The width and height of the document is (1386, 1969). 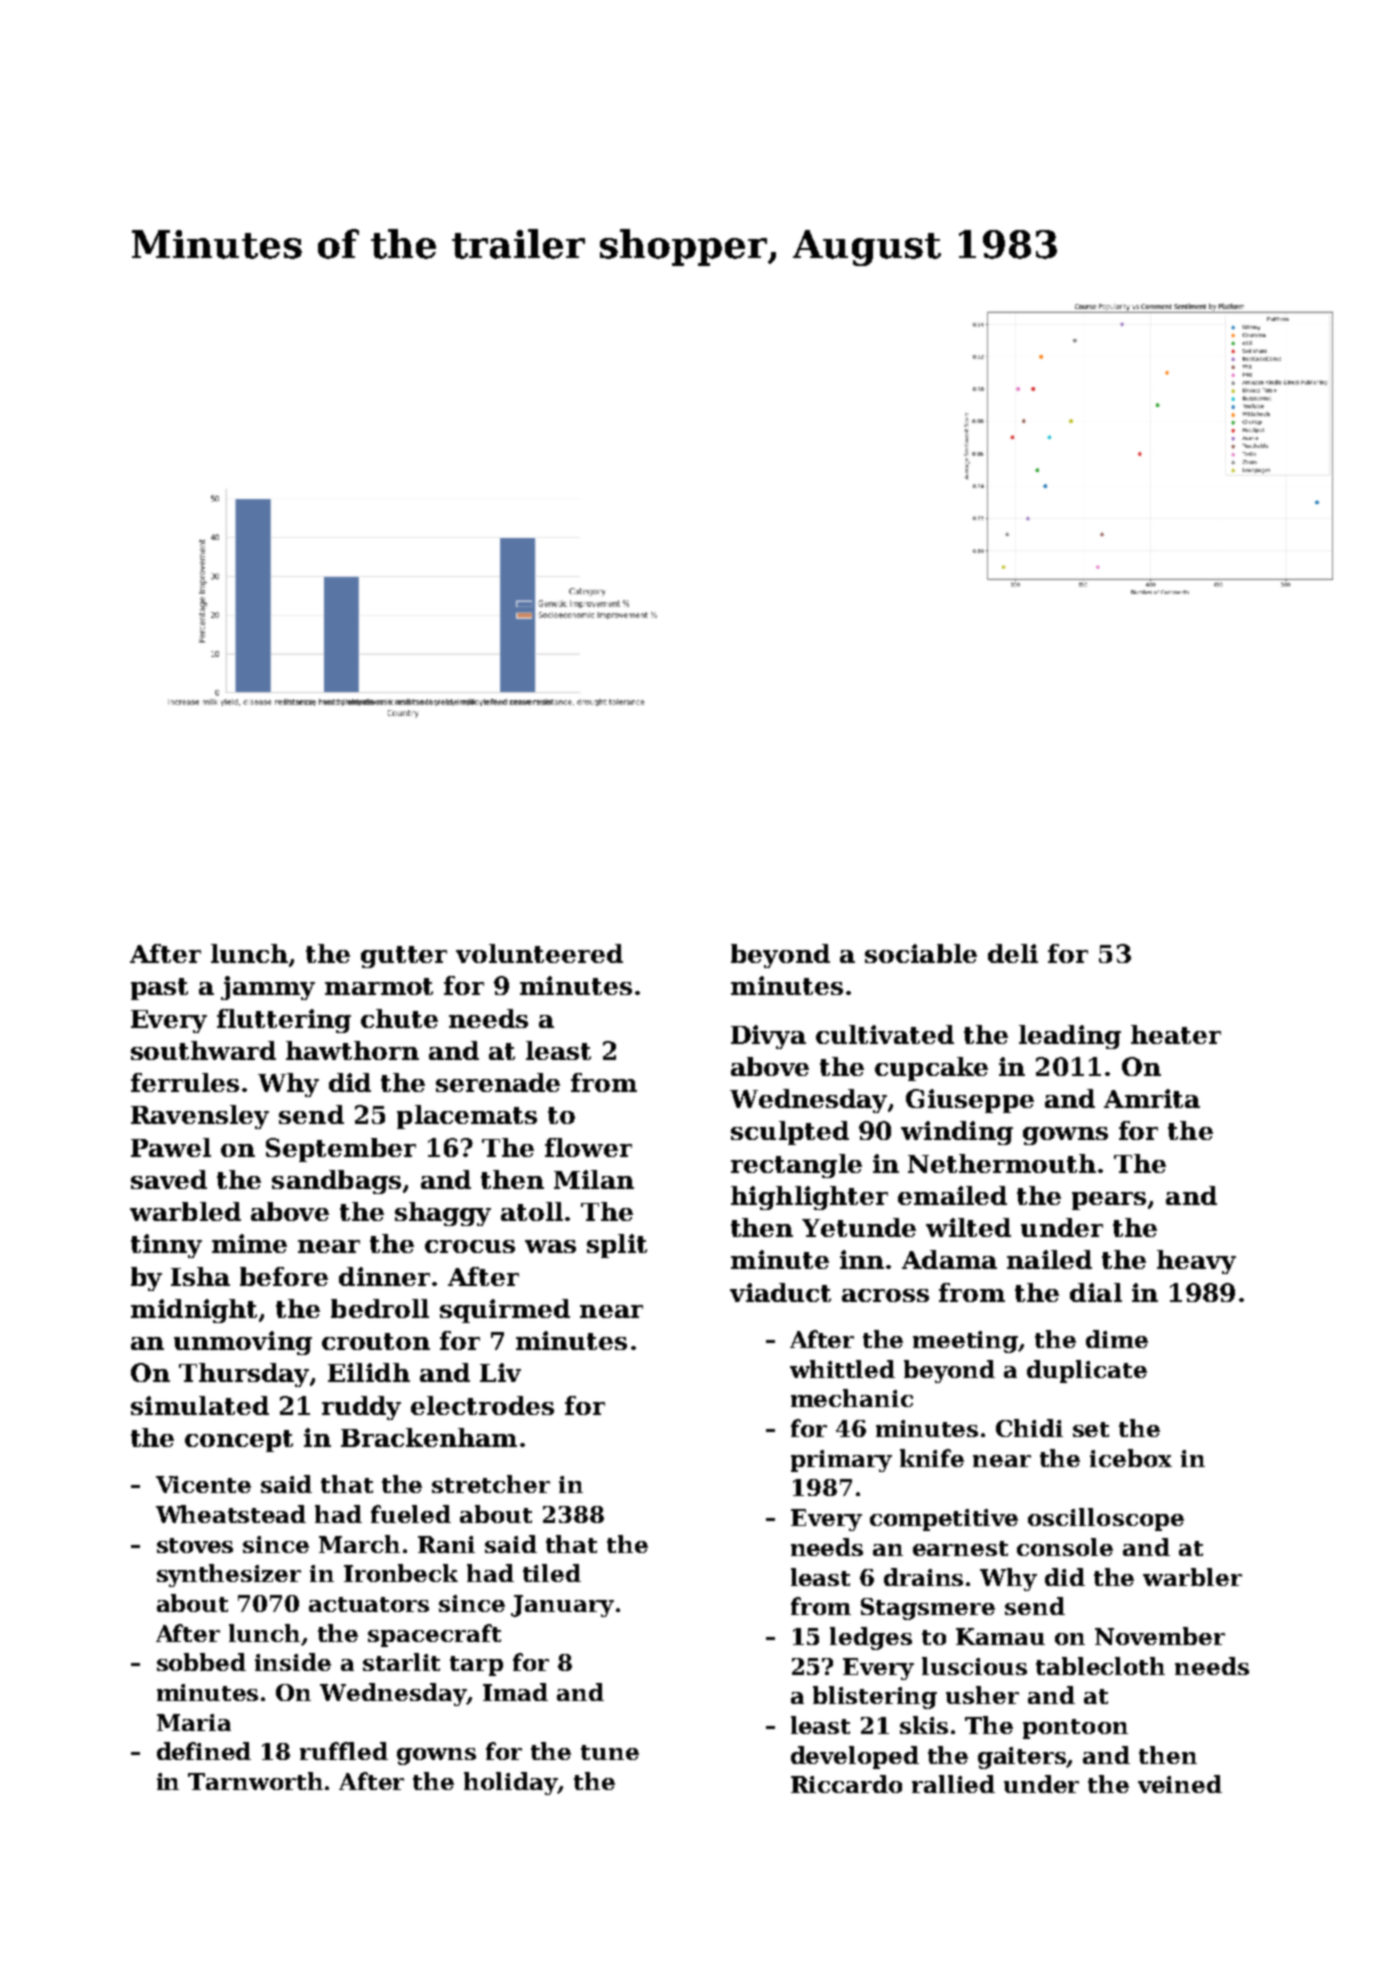 What do you see at coordinates (429, 1437) in the document?
I see `Brackenham` at bounding box center [429, 1437].
